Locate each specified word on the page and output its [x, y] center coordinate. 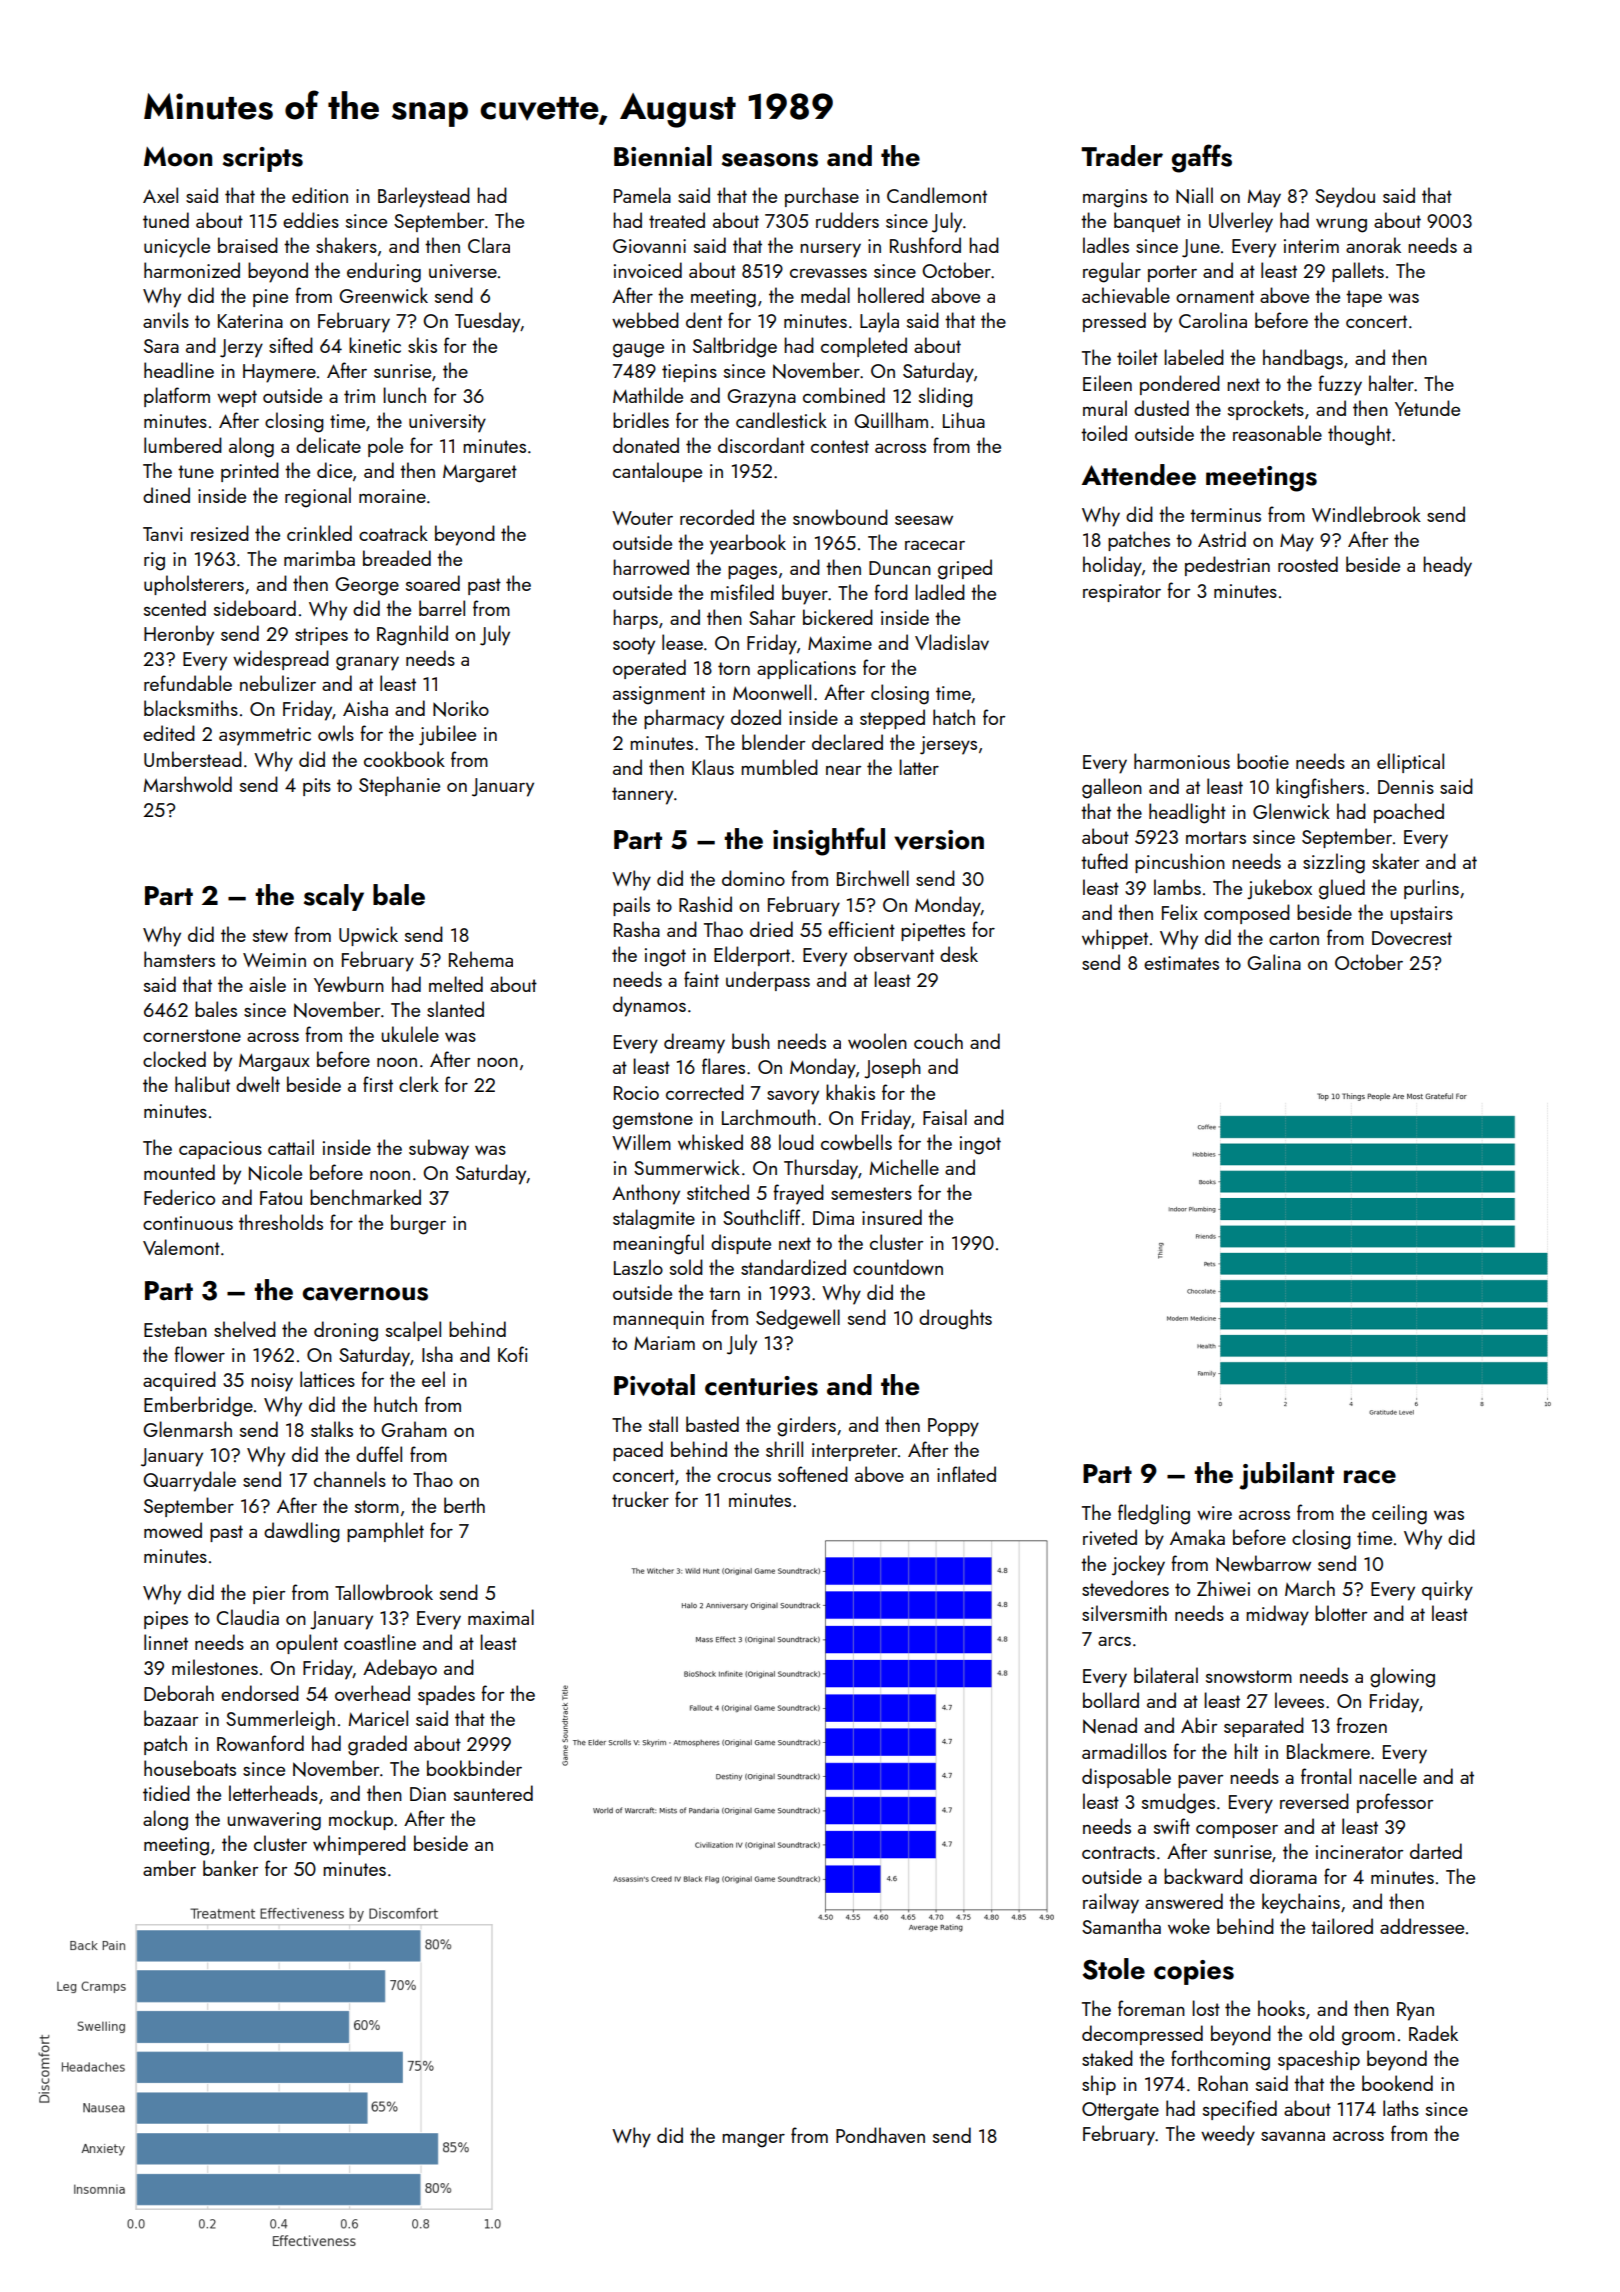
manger [753, 2140]
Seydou [1345, 197]
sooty [634, 646]
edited [169, 733]
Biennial [663, 156]
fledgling [1154, 1514]
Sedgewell [798, 1319]
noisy [272, 1382]
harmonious [1182, 761]
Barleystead [424, 197]
